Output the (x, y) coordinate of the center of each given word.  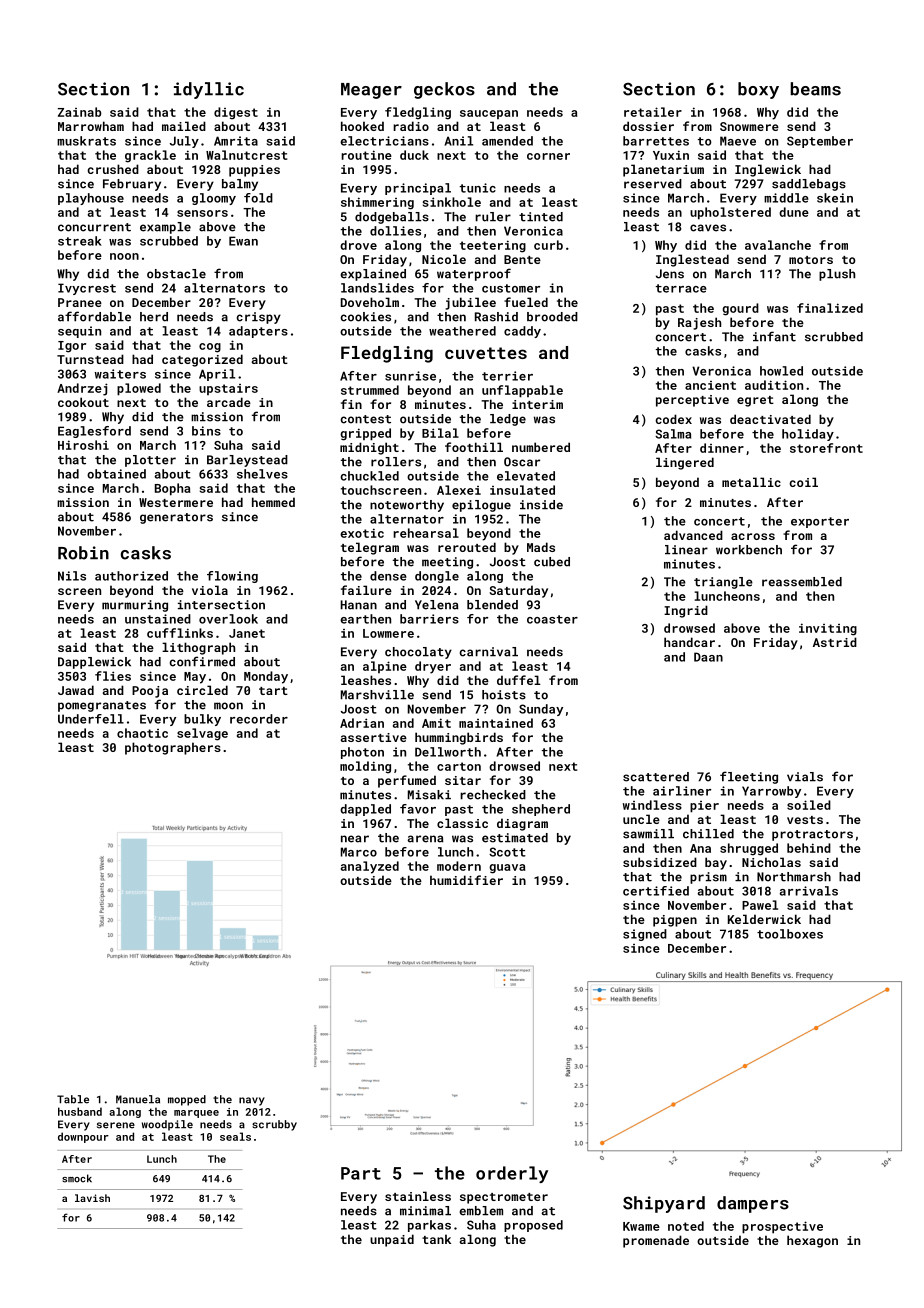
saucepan (489, 114)
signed (645, 935)
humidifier (466, 880)
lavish (92, 1198)
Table (73, 1099)
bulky (202, 720)
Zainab (79, 112)
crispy (259, 318)
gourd (740, 309)
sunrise (410, 376)
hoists (504, 695)
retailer (653, 112)
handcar (689, 642)
